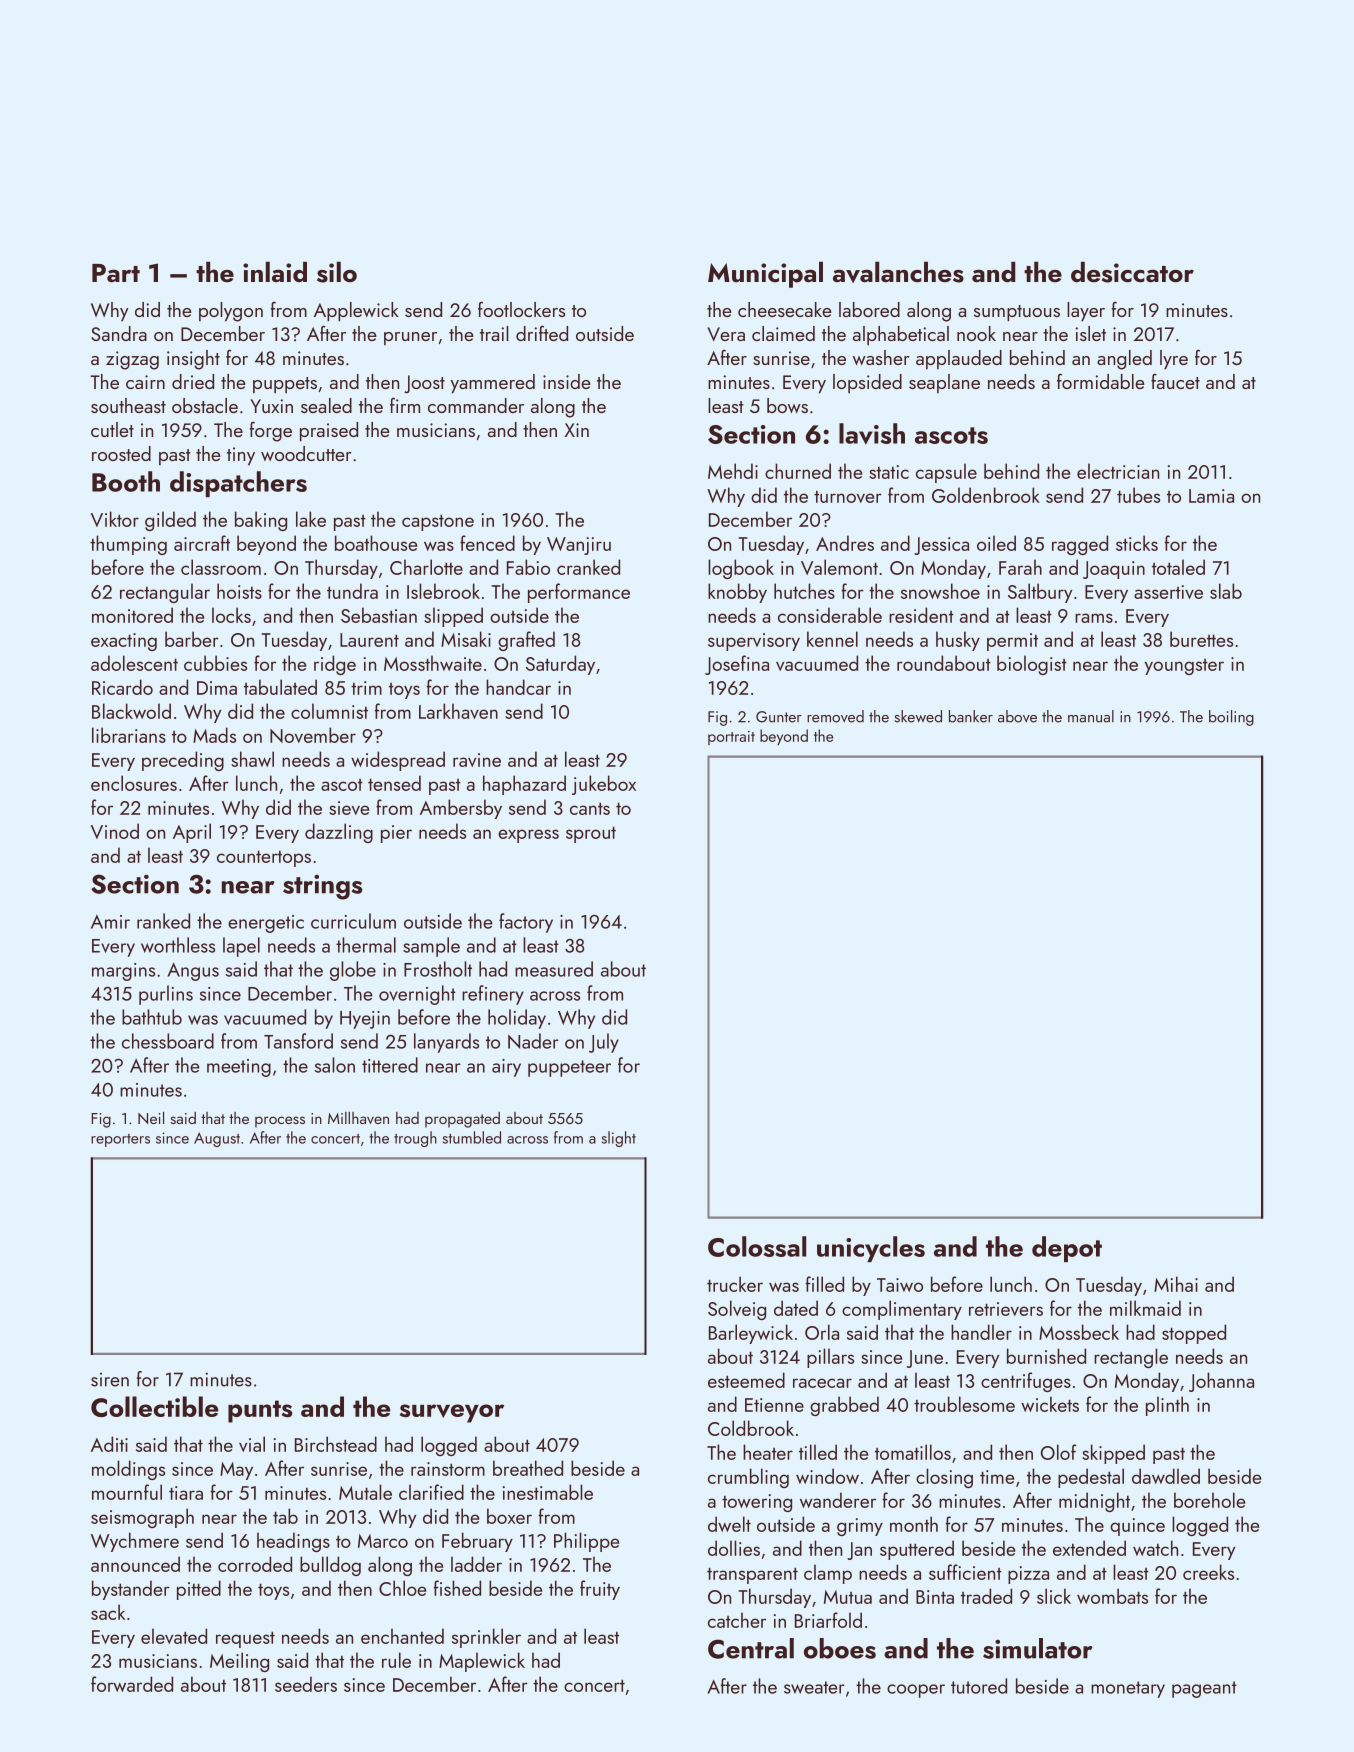  I want to click on depot, so click(1067, 1249).
